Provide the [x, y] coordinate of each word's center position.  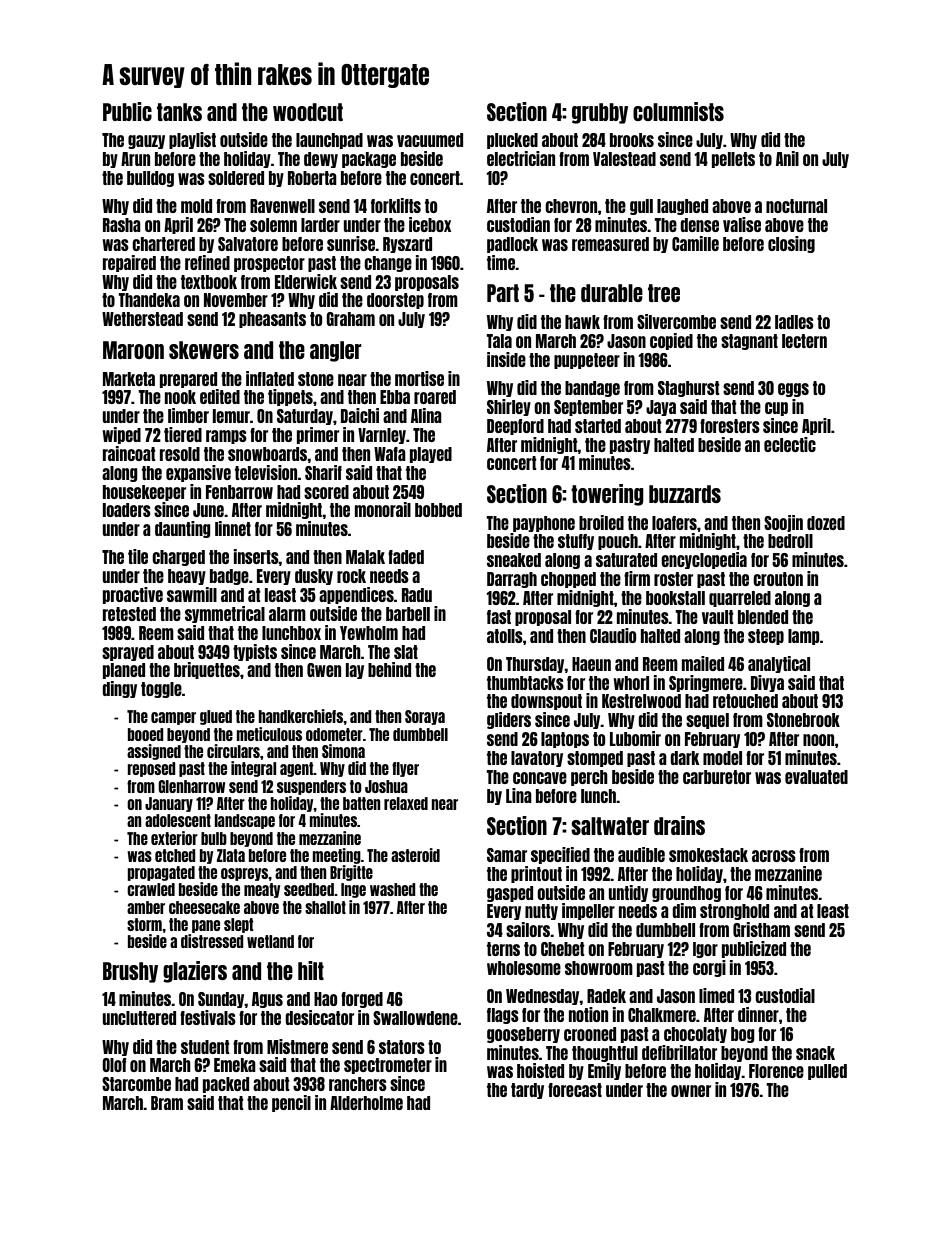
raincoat [129, 453]
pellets [733, 160]
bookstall [675, 598]
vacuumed [430, 140]
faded [406, 557]
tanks [179, 112]
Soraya [425, 717]
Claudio [613, 635]
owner [691, 1091]
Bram [167, 1103]
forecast [575, 1090]
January [169, 804]
